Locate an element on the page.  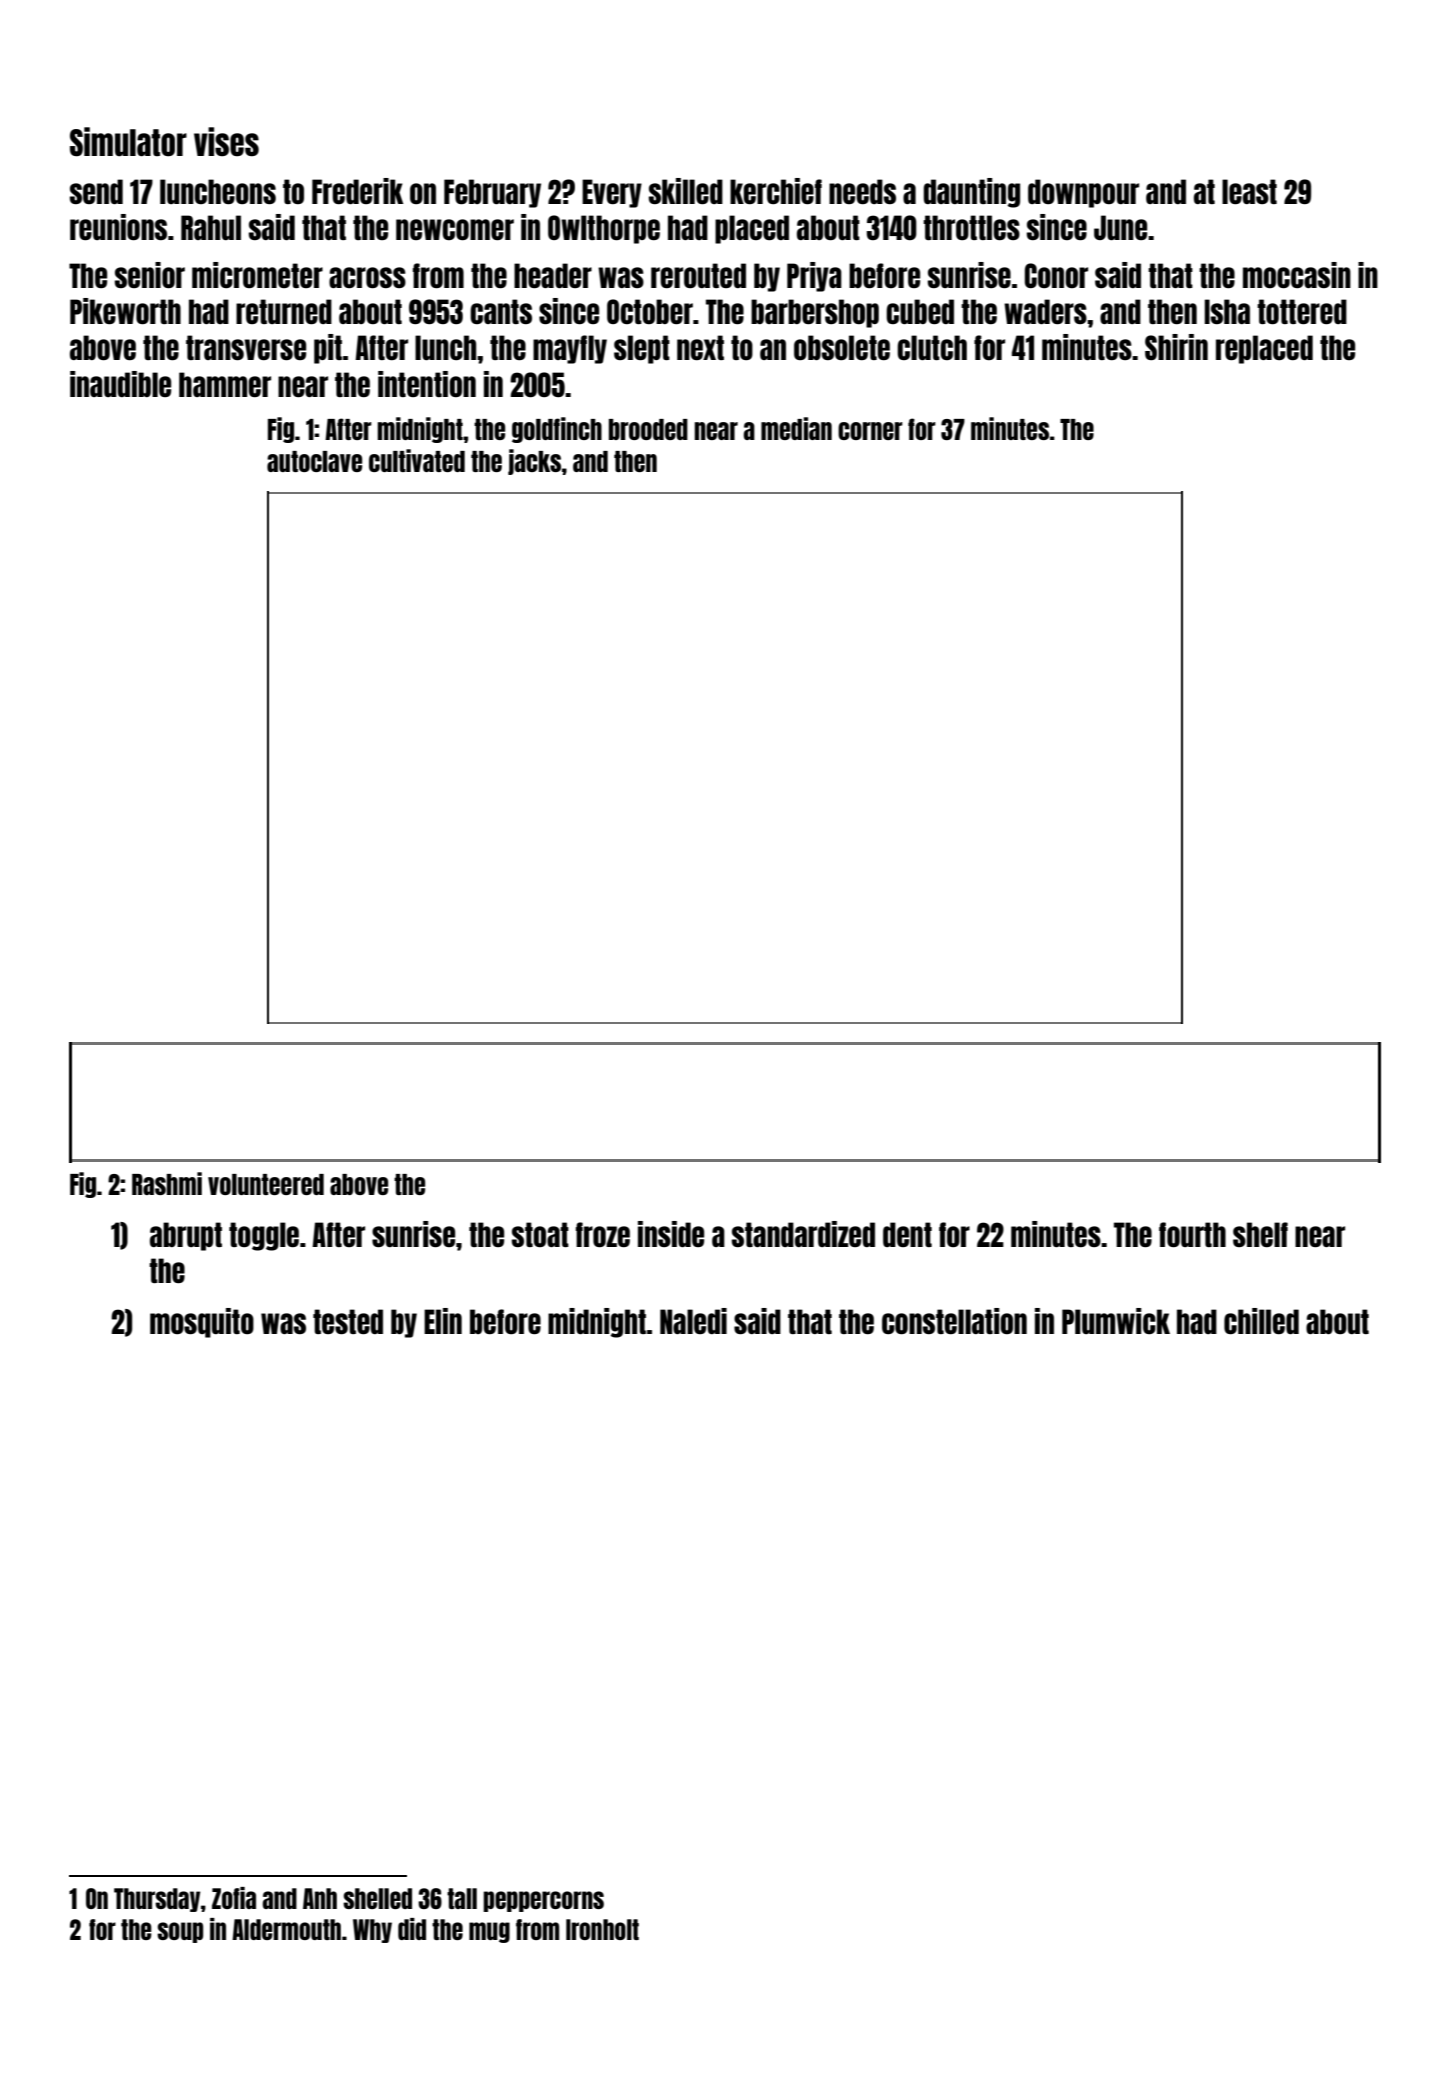
senior is located at coordinates (150, 275).
